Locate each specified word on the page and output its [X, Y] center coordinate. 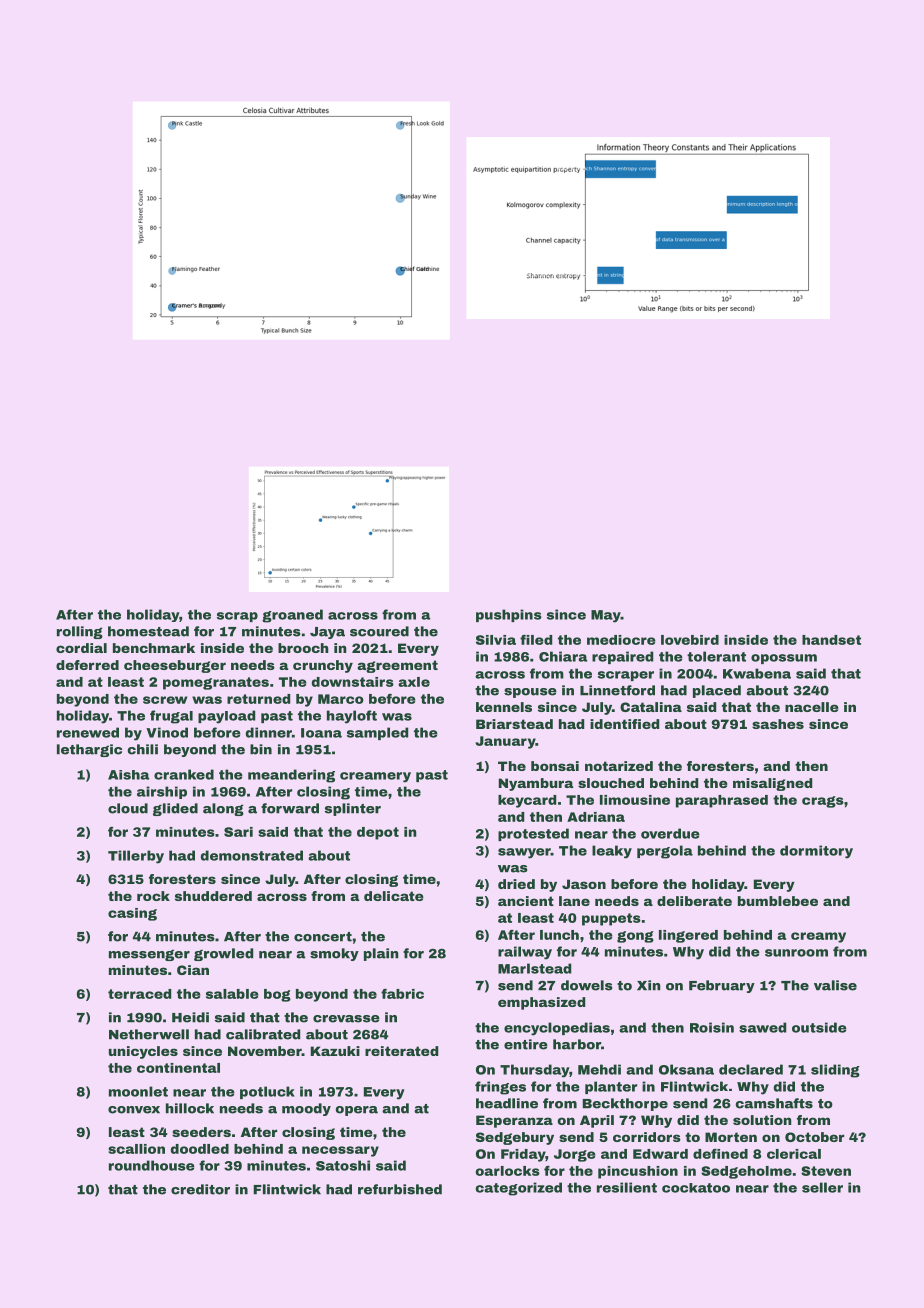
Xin [649, 985]
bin [261, 749]
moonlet [138, 1091]
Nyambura [535, 784]
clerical [794, 1154]
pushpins [509, 615]
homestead [148, 631]
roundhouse [152, 1165]
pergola [665, 852]
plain [381, 954]
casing [132, 914]
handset [831, 640]
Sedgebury [515, 1138]
